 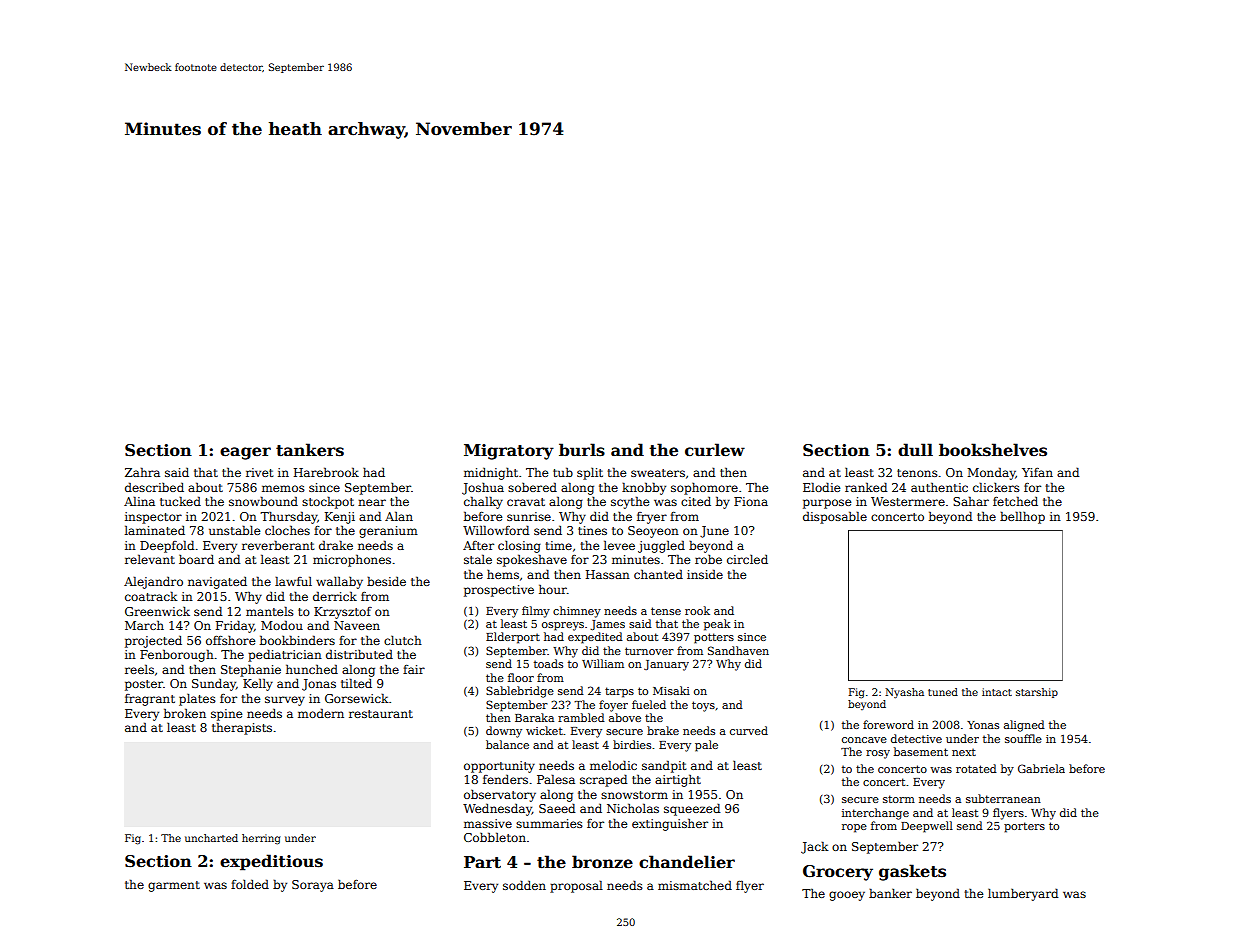 What do you see at coordinates (310, 450) in the screenshot?
I see `tankers` at bounding box center [310, 450].
